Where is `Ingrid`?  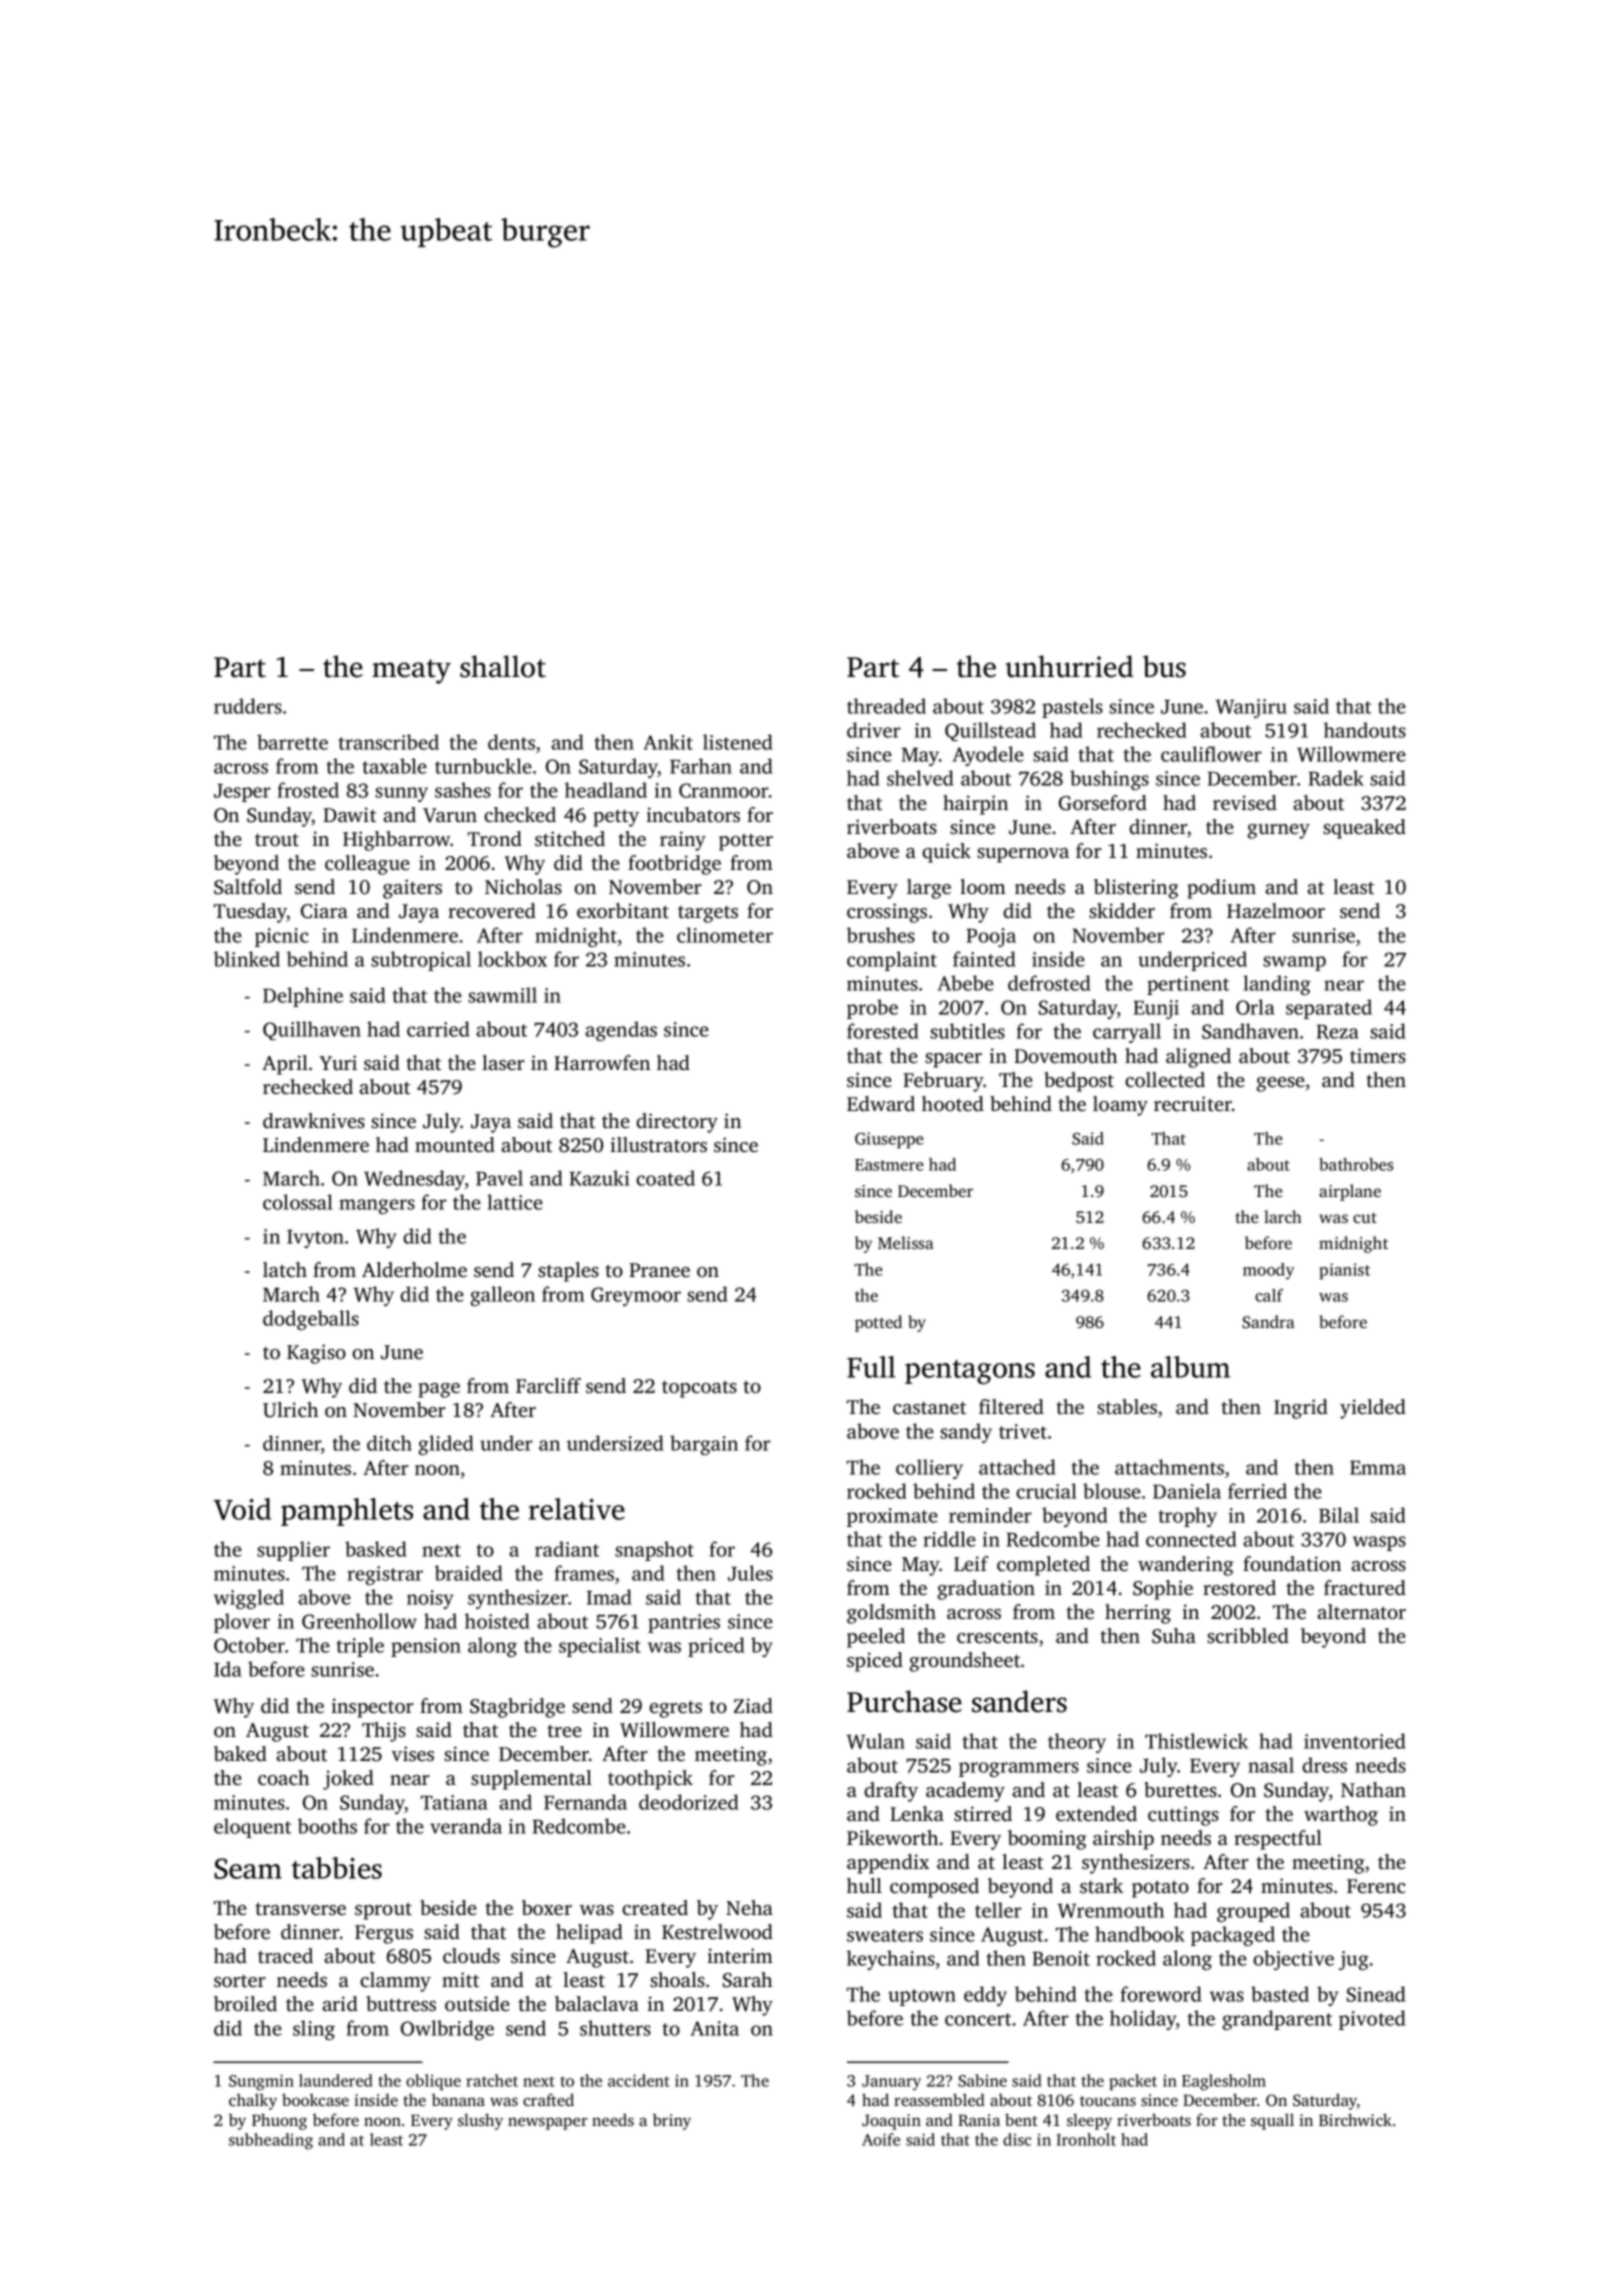 Ingrid is located at coordinates (1301, 1409).
